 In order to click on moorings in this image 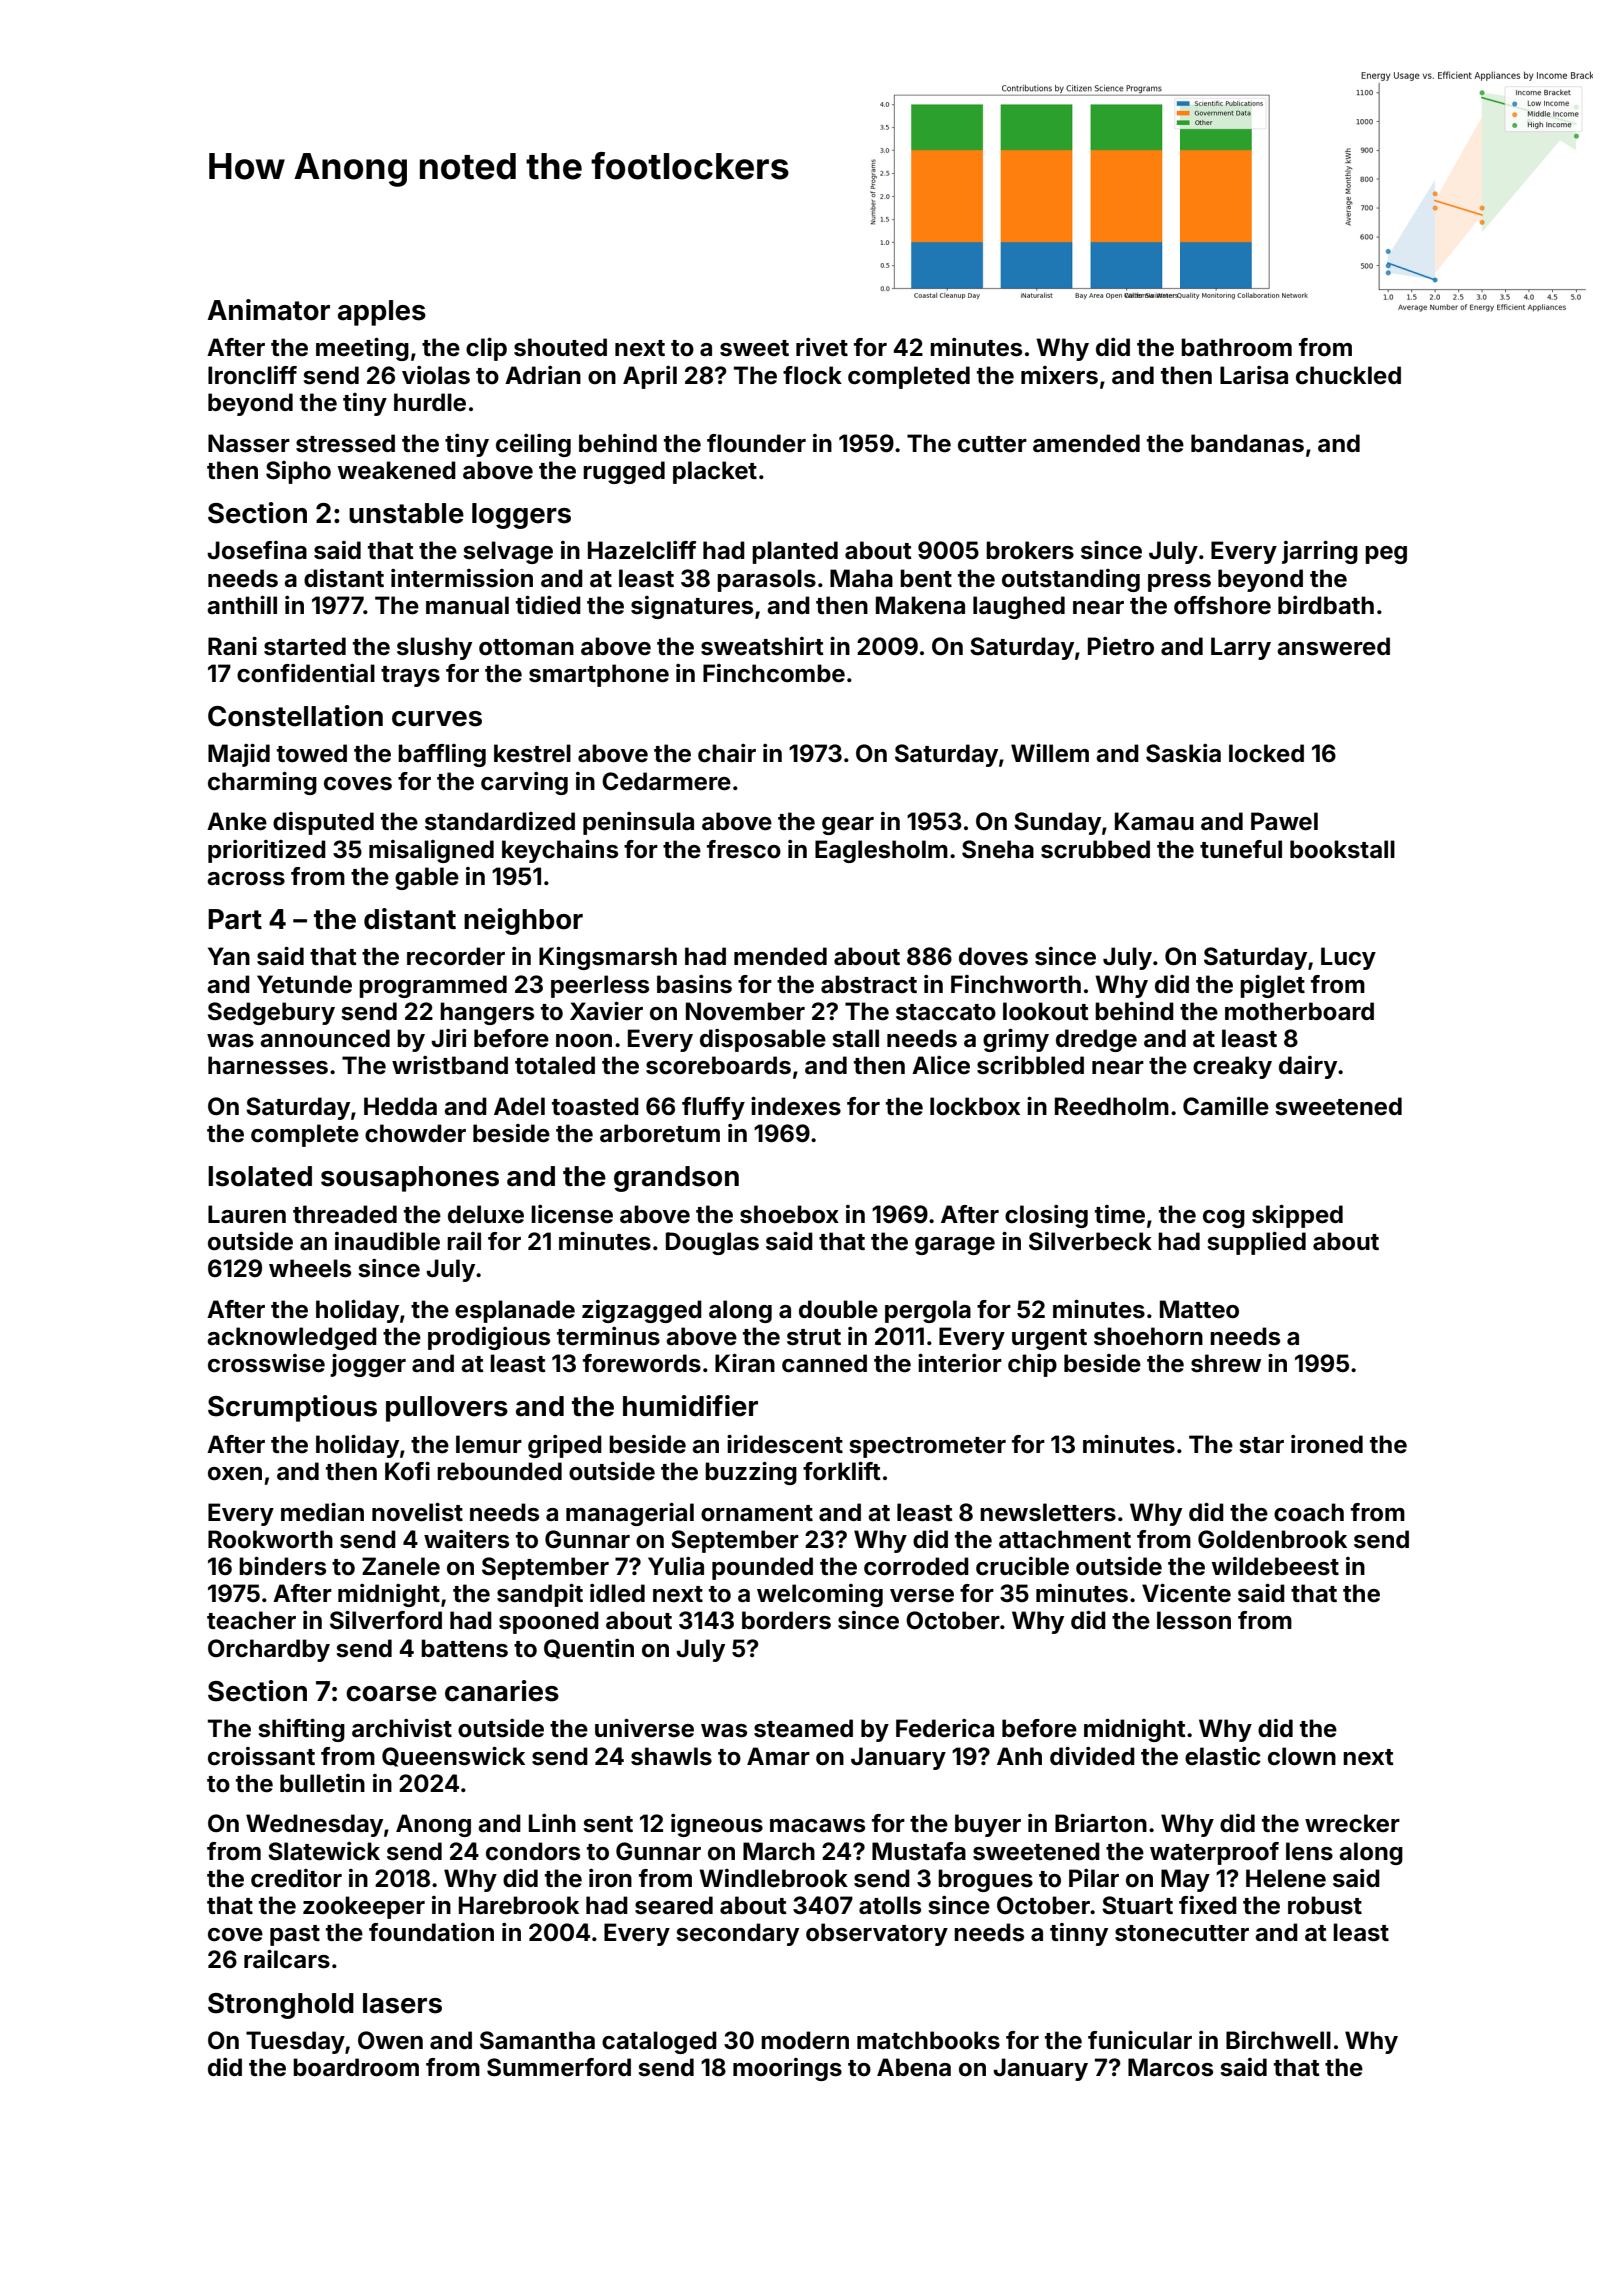, I will do `click(787, 2069)`.
